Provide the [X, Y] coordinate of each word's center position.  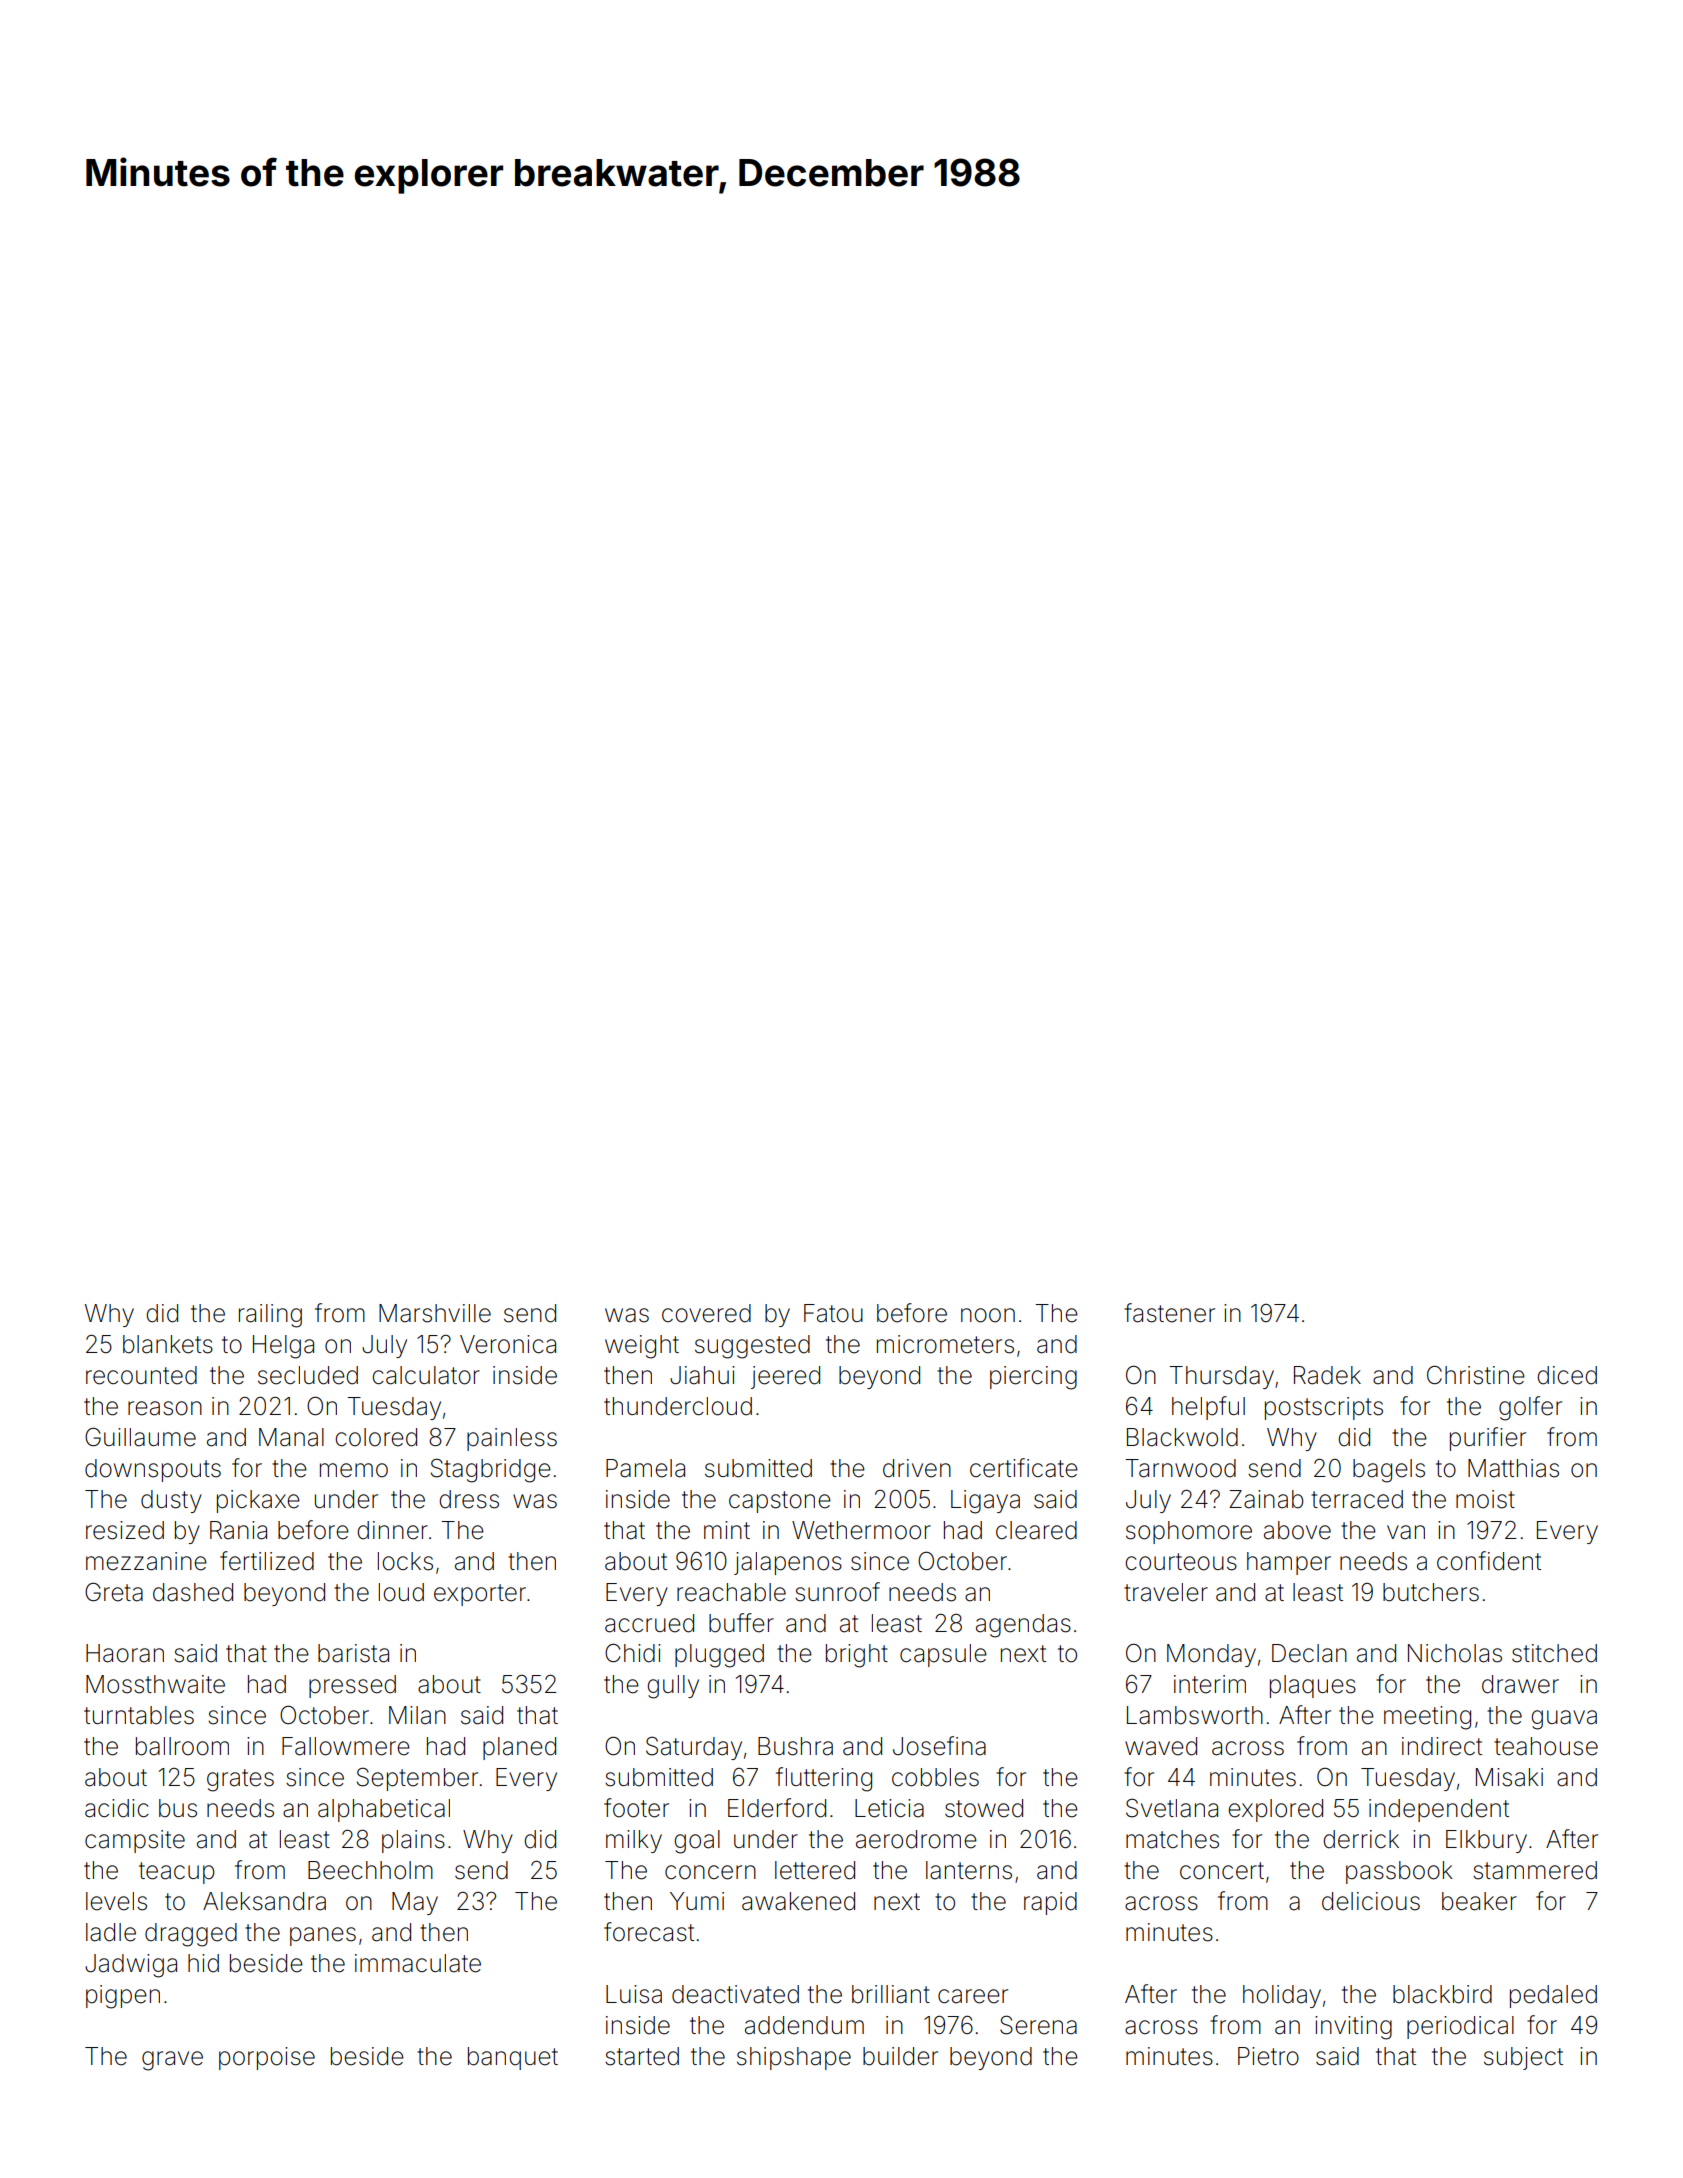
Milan [417, 1715]
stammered [1535, 1870]
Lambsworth [1195, 1715]
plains [413, 1841]
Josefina [939, 1746]
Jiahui [702, 1375]
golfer [1530, 1408]
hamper [1289, 1563]
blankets [168, 1344]
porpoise [267, 2058]
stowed [984, 1808]
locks [405, 1561]
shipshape [794, 2058]
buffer [741, 1623]
